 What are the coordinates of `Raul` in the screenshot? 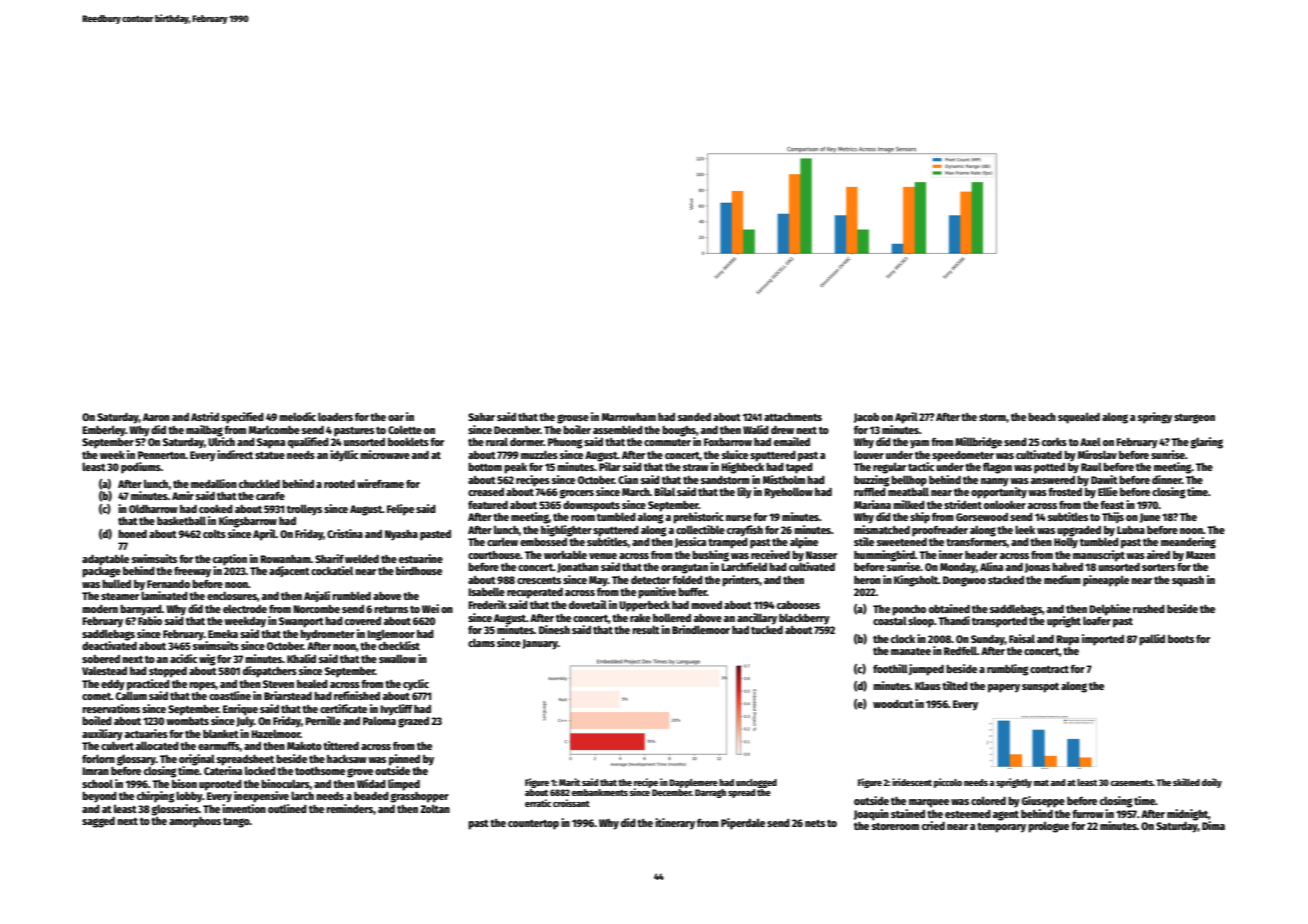 It's located at (1091, 466).
